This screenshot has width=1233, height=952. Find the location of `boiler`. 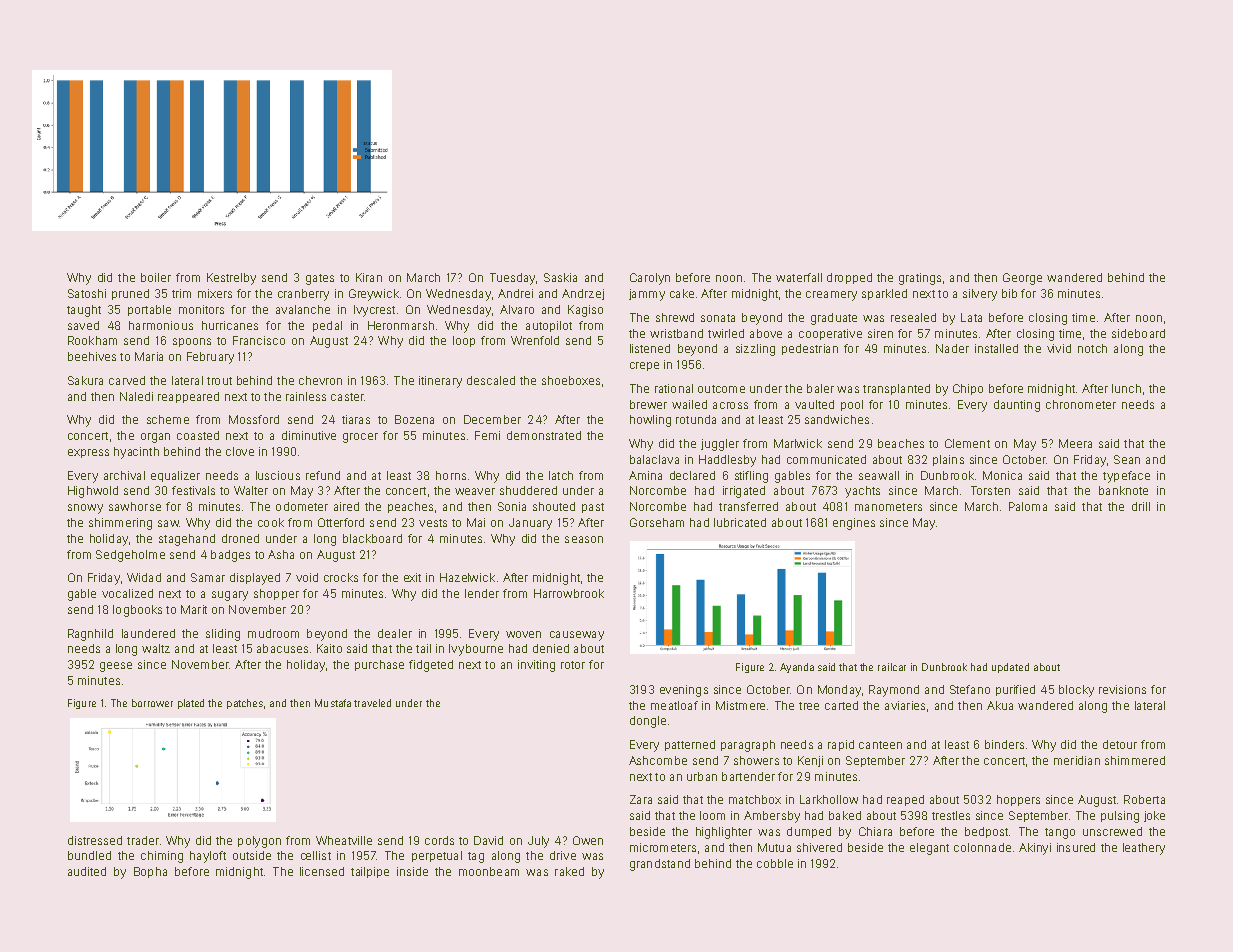

boiler is located at coordinates (156, 277).
